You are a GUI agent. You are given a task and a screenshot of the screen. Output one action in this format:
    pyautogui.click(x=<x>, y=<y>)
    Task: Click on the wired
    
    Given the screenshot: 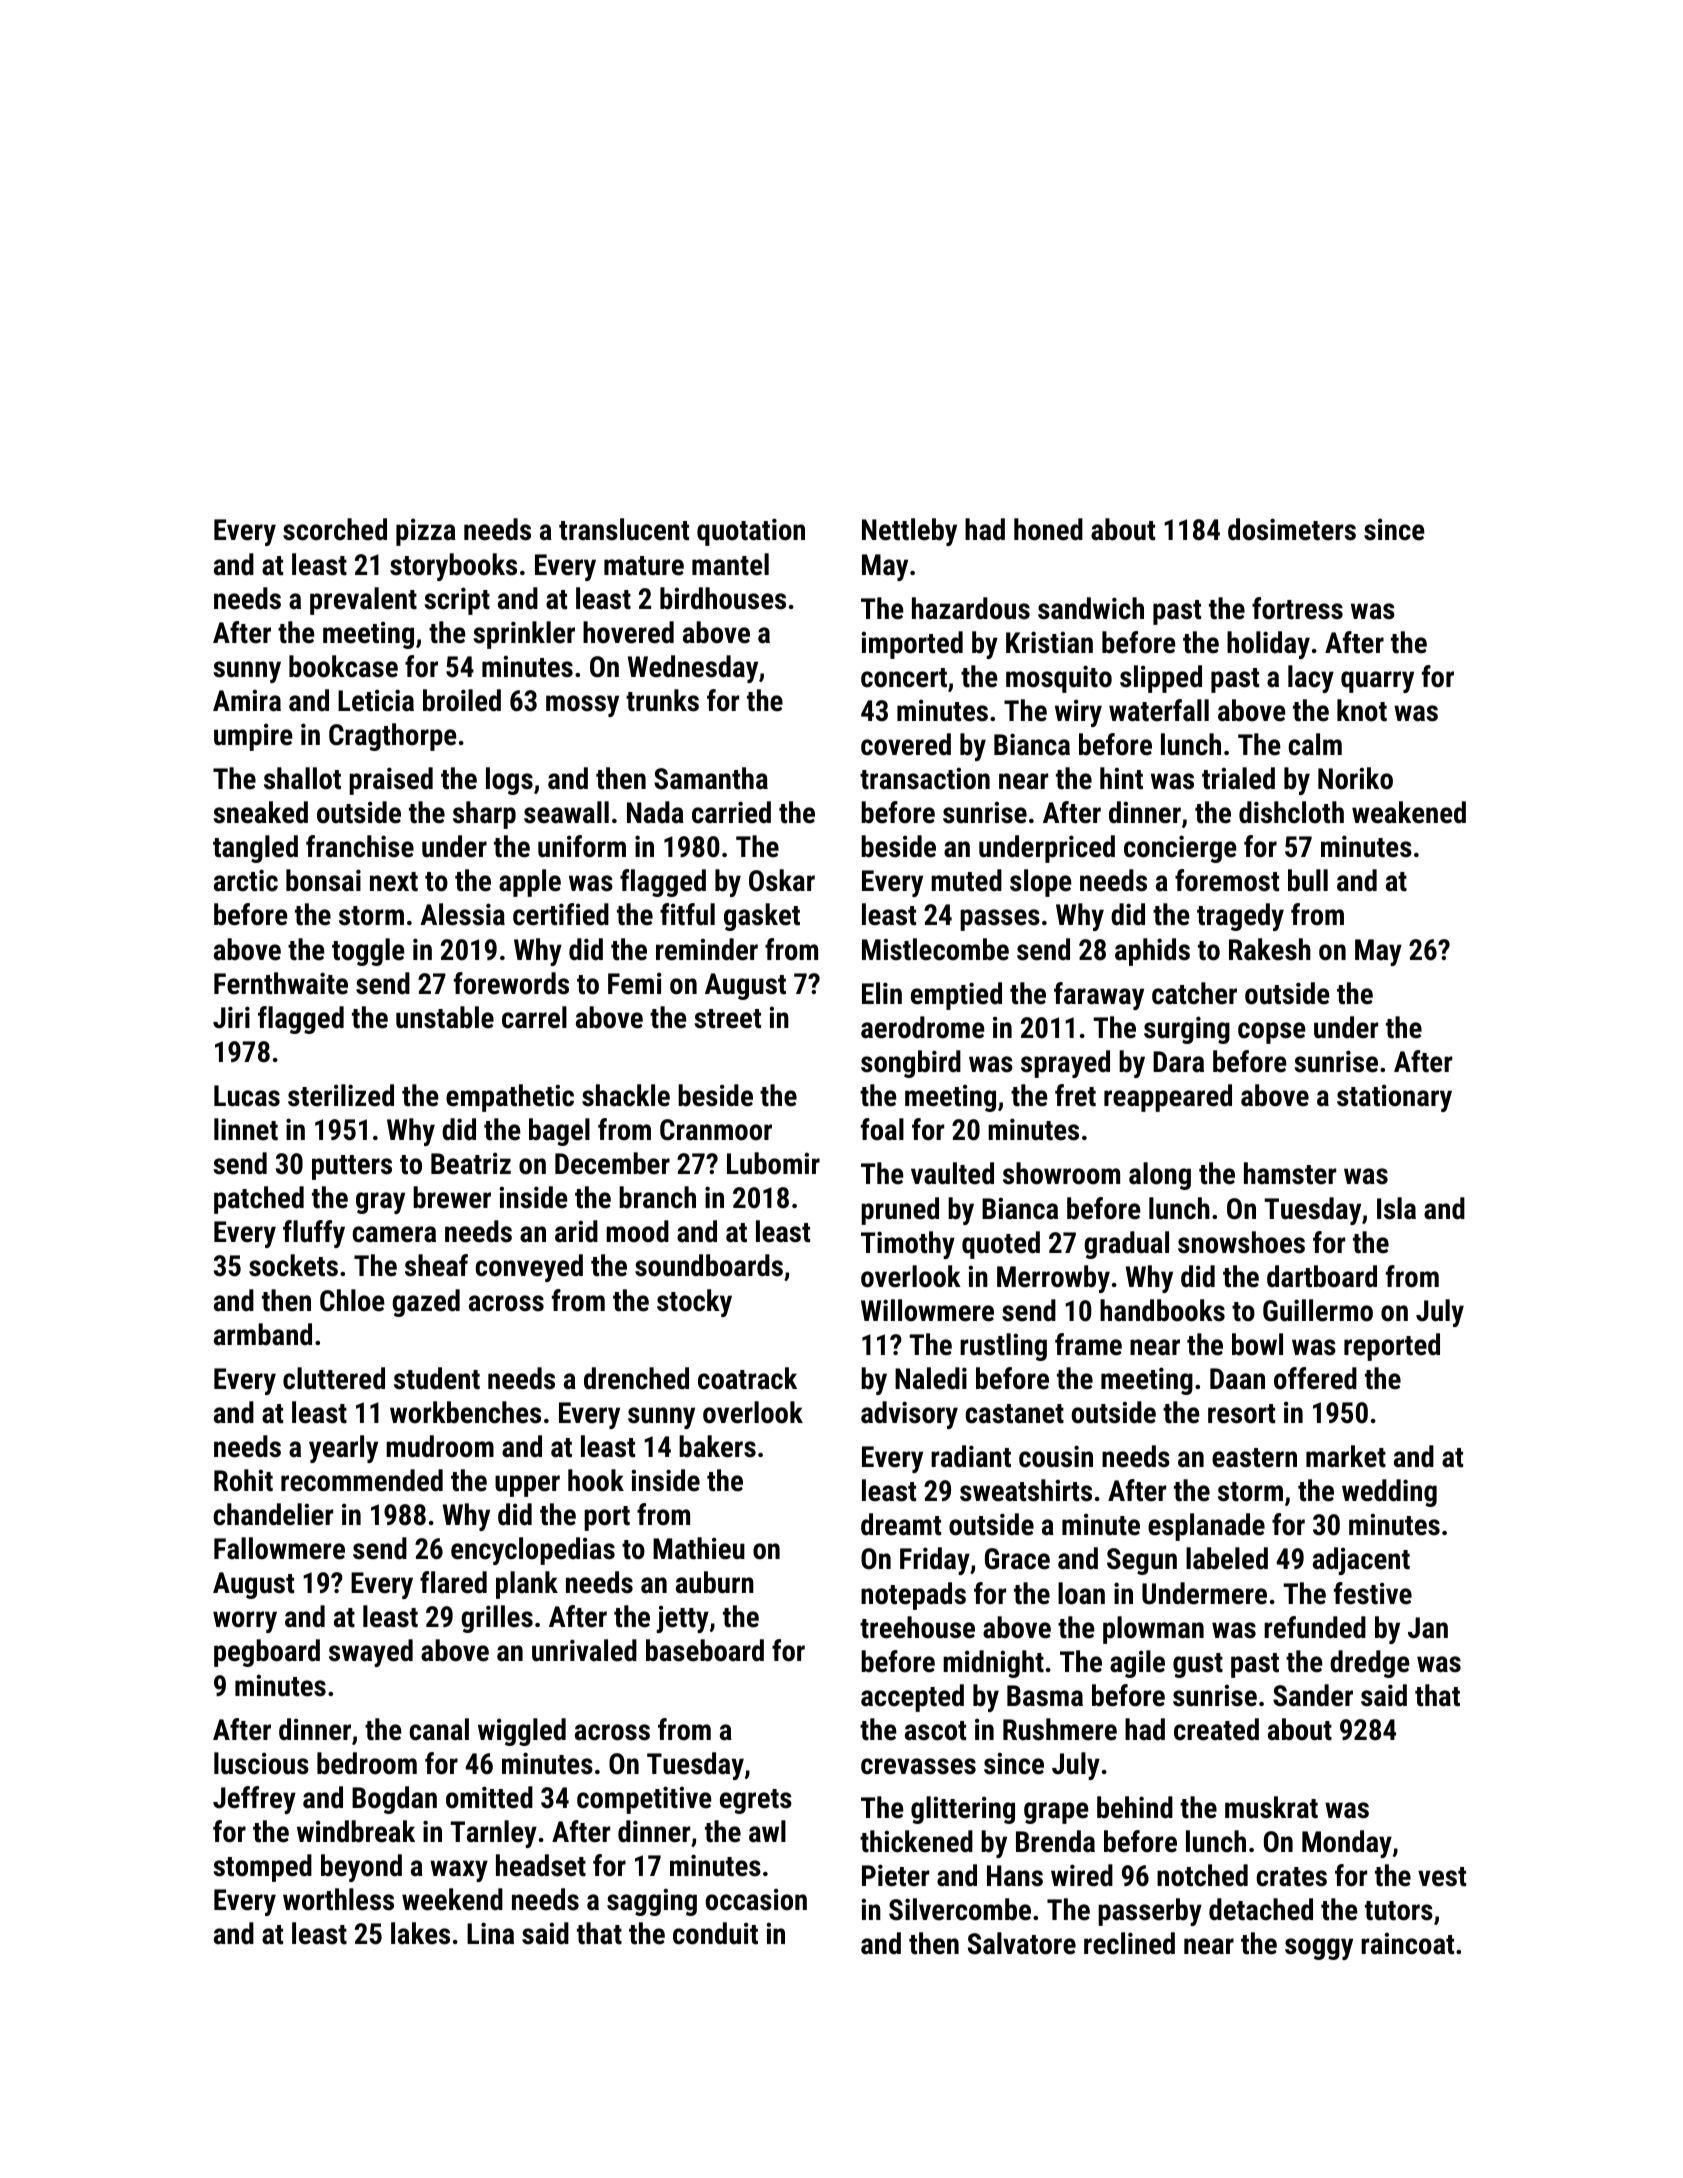 What is the action you would take?
    pyautogui.click(x=1082, y=1875)
